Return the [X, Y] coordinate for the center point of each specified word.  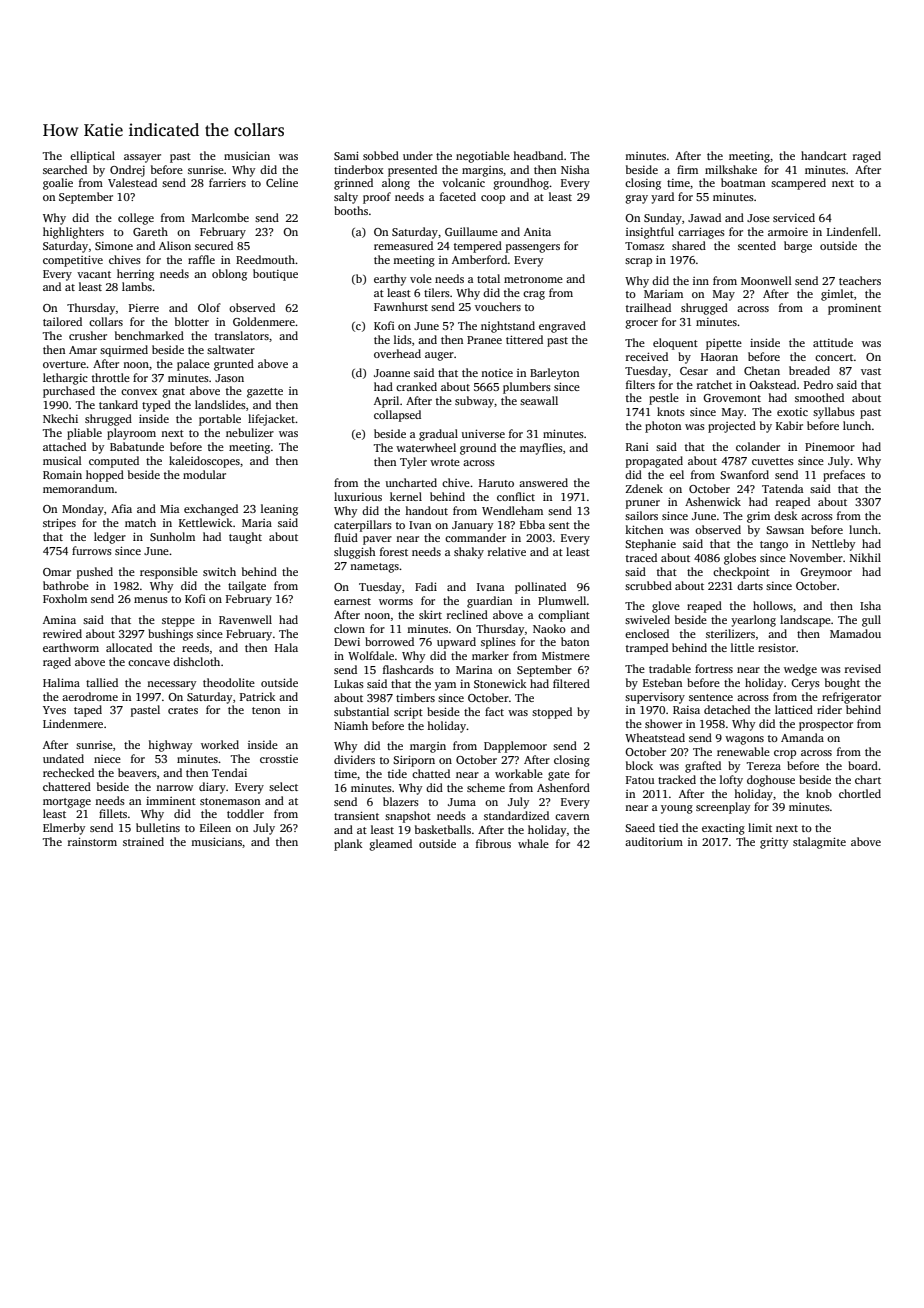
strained [143, 841]
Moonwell [766, 280]
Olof [209, 307]
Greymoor [826, 573]
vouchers [498, 306]
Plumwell [562, 600]
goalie [58, 184]
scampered [798, 184]
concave [149, 663]
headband [538, 155]
